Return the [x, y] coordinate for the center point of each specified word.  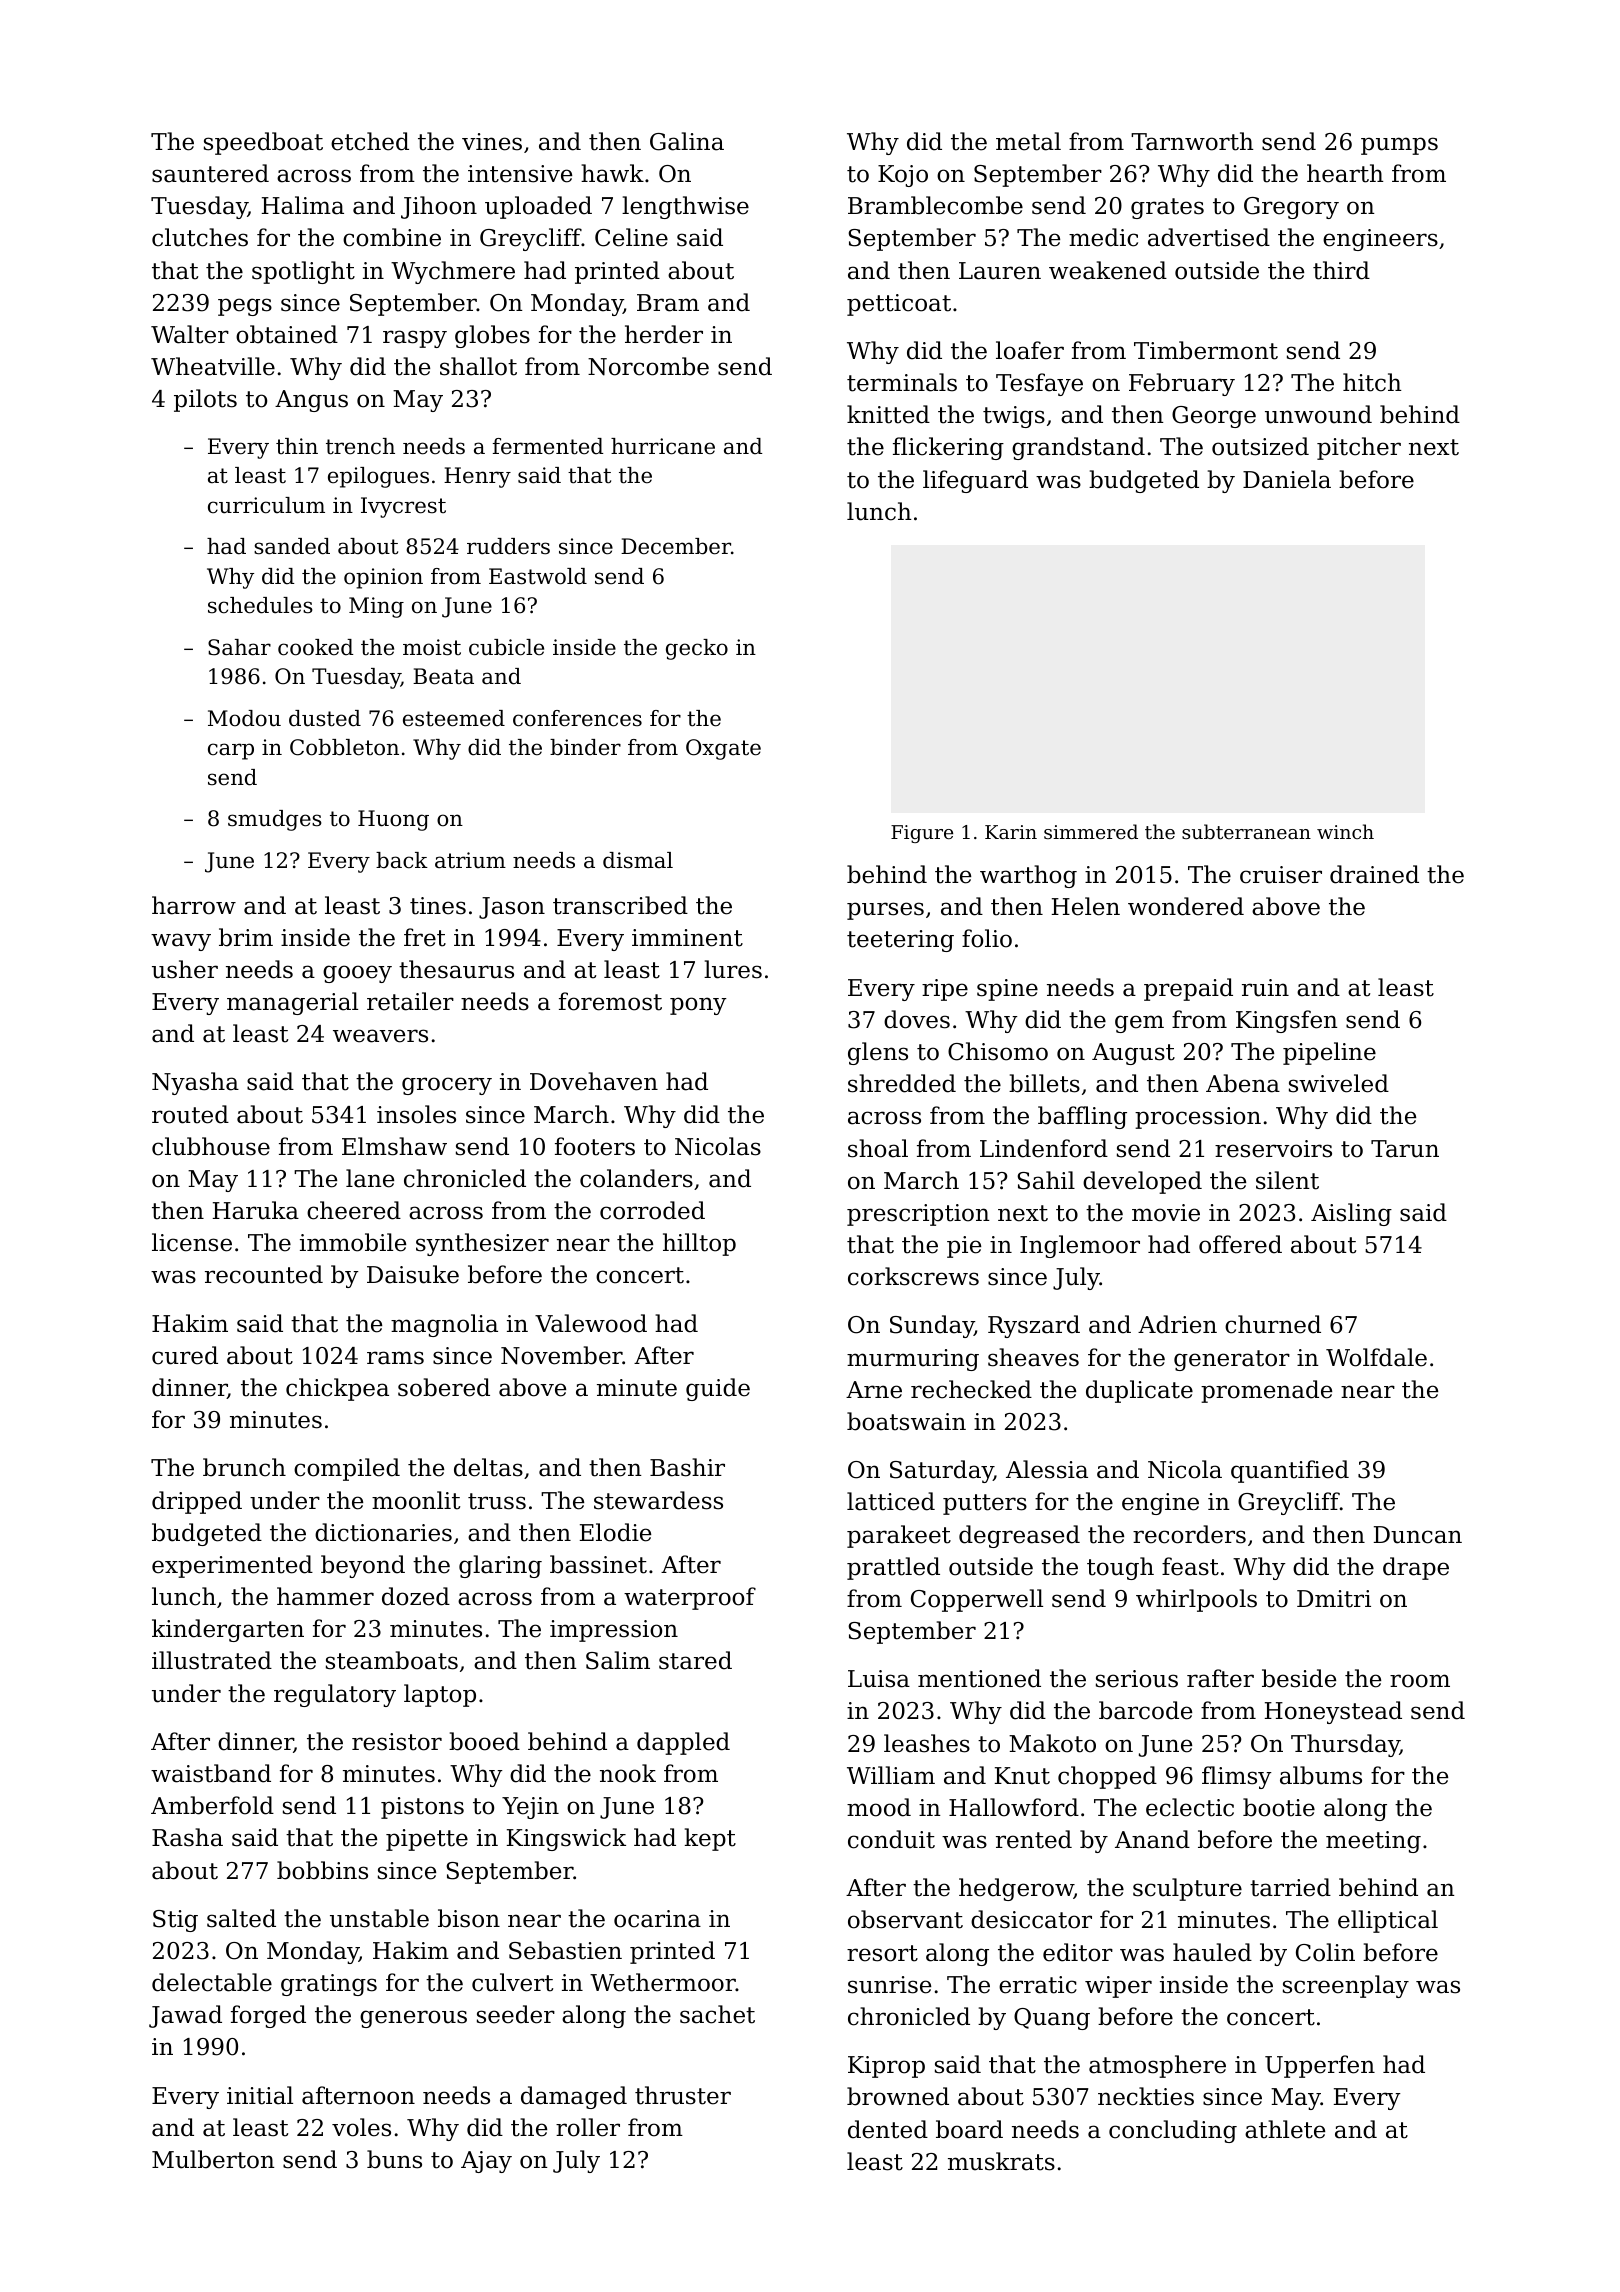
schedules [260, 605]
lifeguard [975, 481]
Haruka [256, 1210]
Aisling [1351, 1214]
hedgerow [1016, 1889]
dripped [197, 1502]
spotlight [303, 272]
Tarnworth [1192, 141]
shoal [878, 1148]
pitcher [1359, 448]
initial [260, 2095]
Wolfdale [1376, 1357]
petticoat [899, 305]
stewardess [658, 1500]
